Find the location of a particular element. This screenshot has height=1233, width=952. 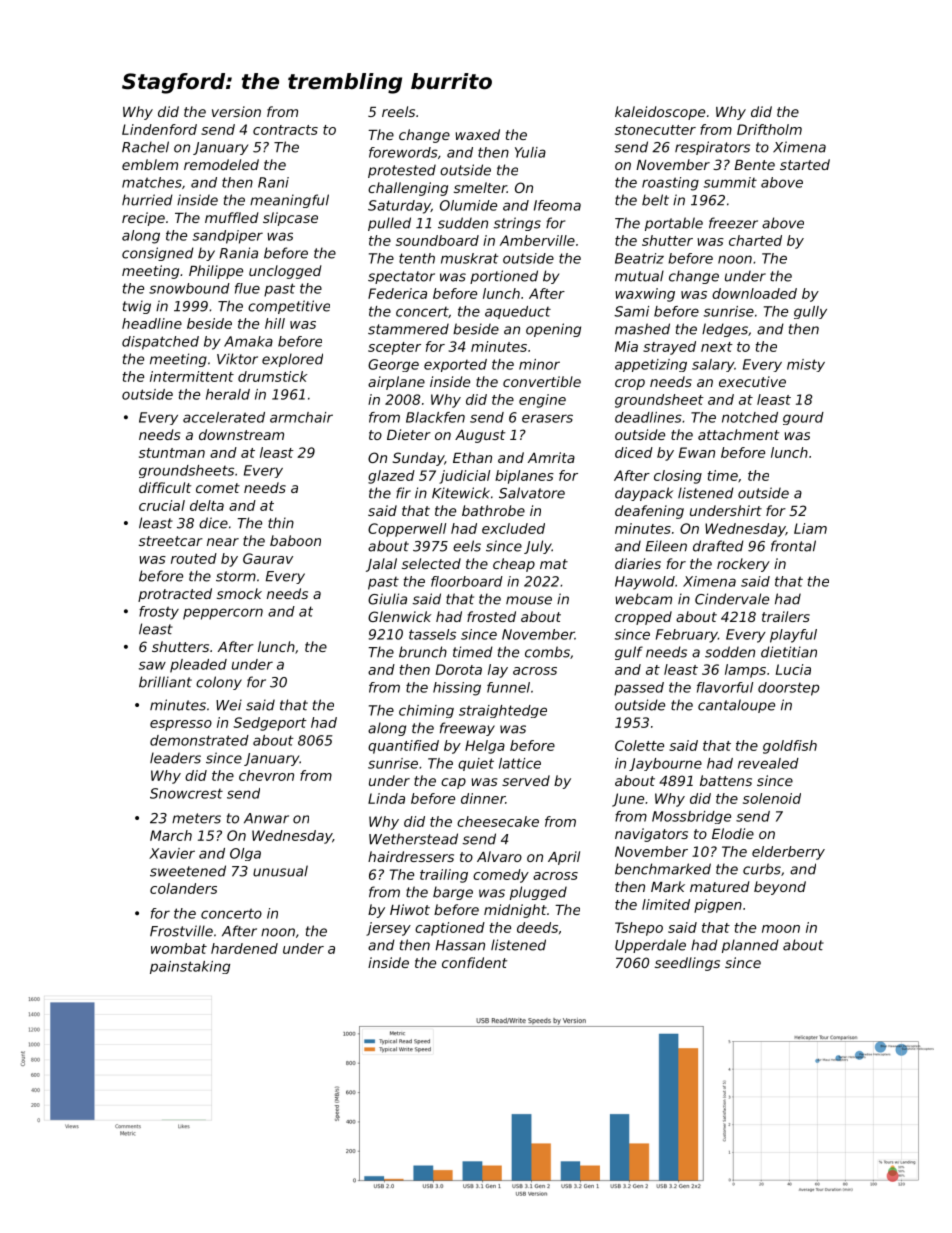

stuntman is located at coordinates (172, 453).
